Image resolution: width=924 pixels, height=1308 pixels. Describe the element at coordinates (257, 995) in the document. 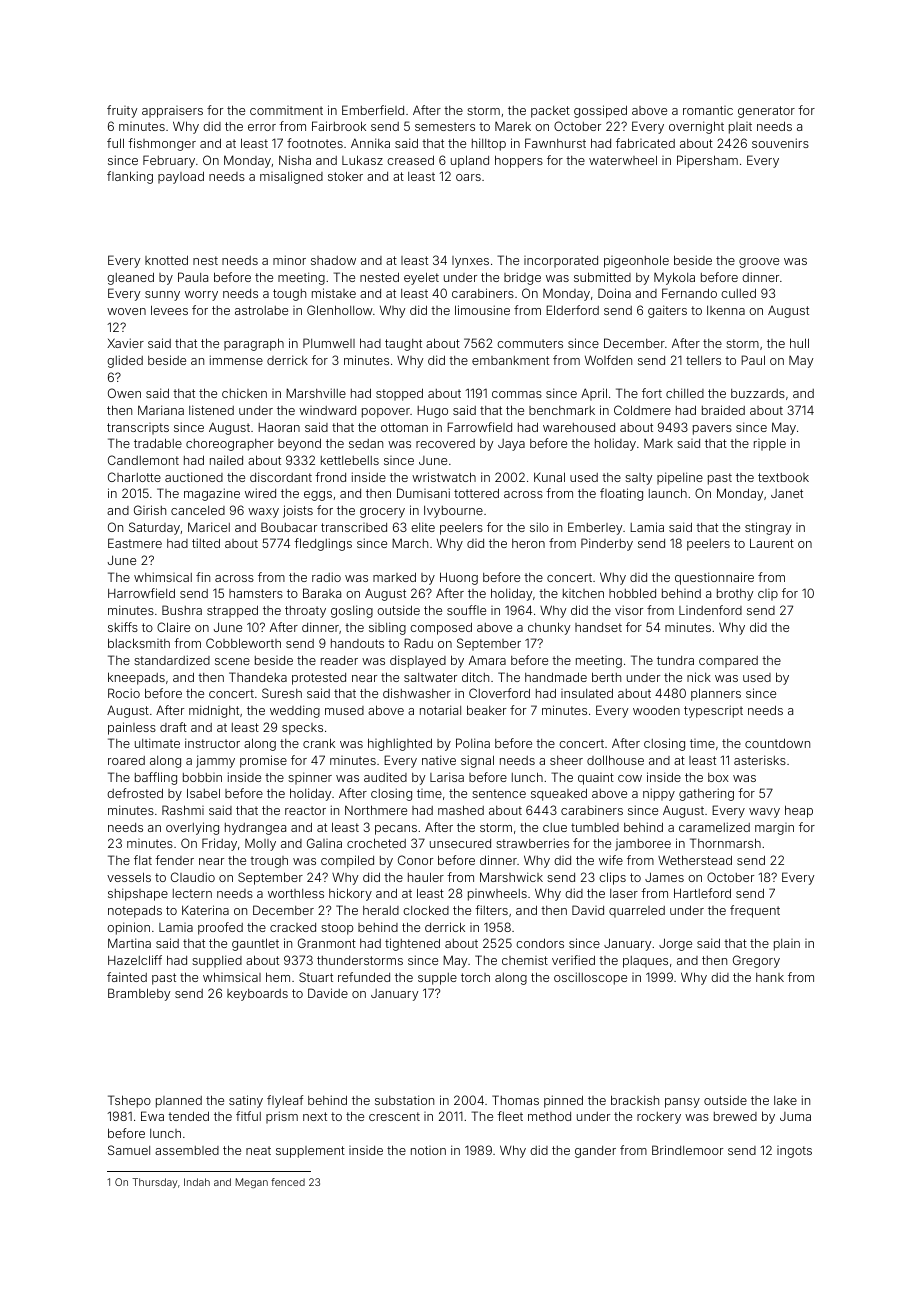

I see `keyboards` at that location.
